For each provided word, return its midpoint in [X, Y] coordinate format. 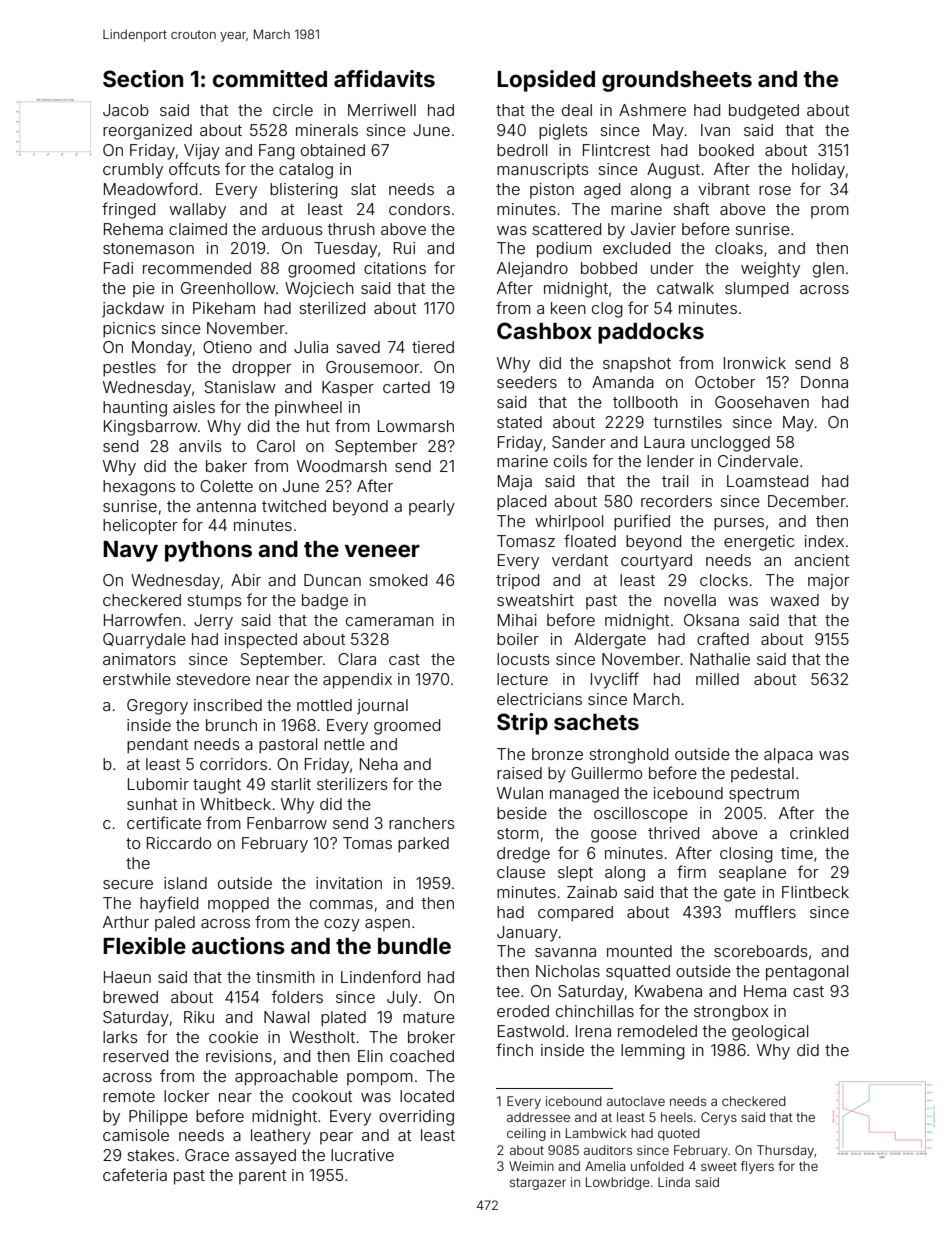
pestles [129, 369]
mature [429, 1017]
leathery [281, 1137]
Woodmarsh [342, 466]
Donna [824, 382]
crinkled [819, 833]
